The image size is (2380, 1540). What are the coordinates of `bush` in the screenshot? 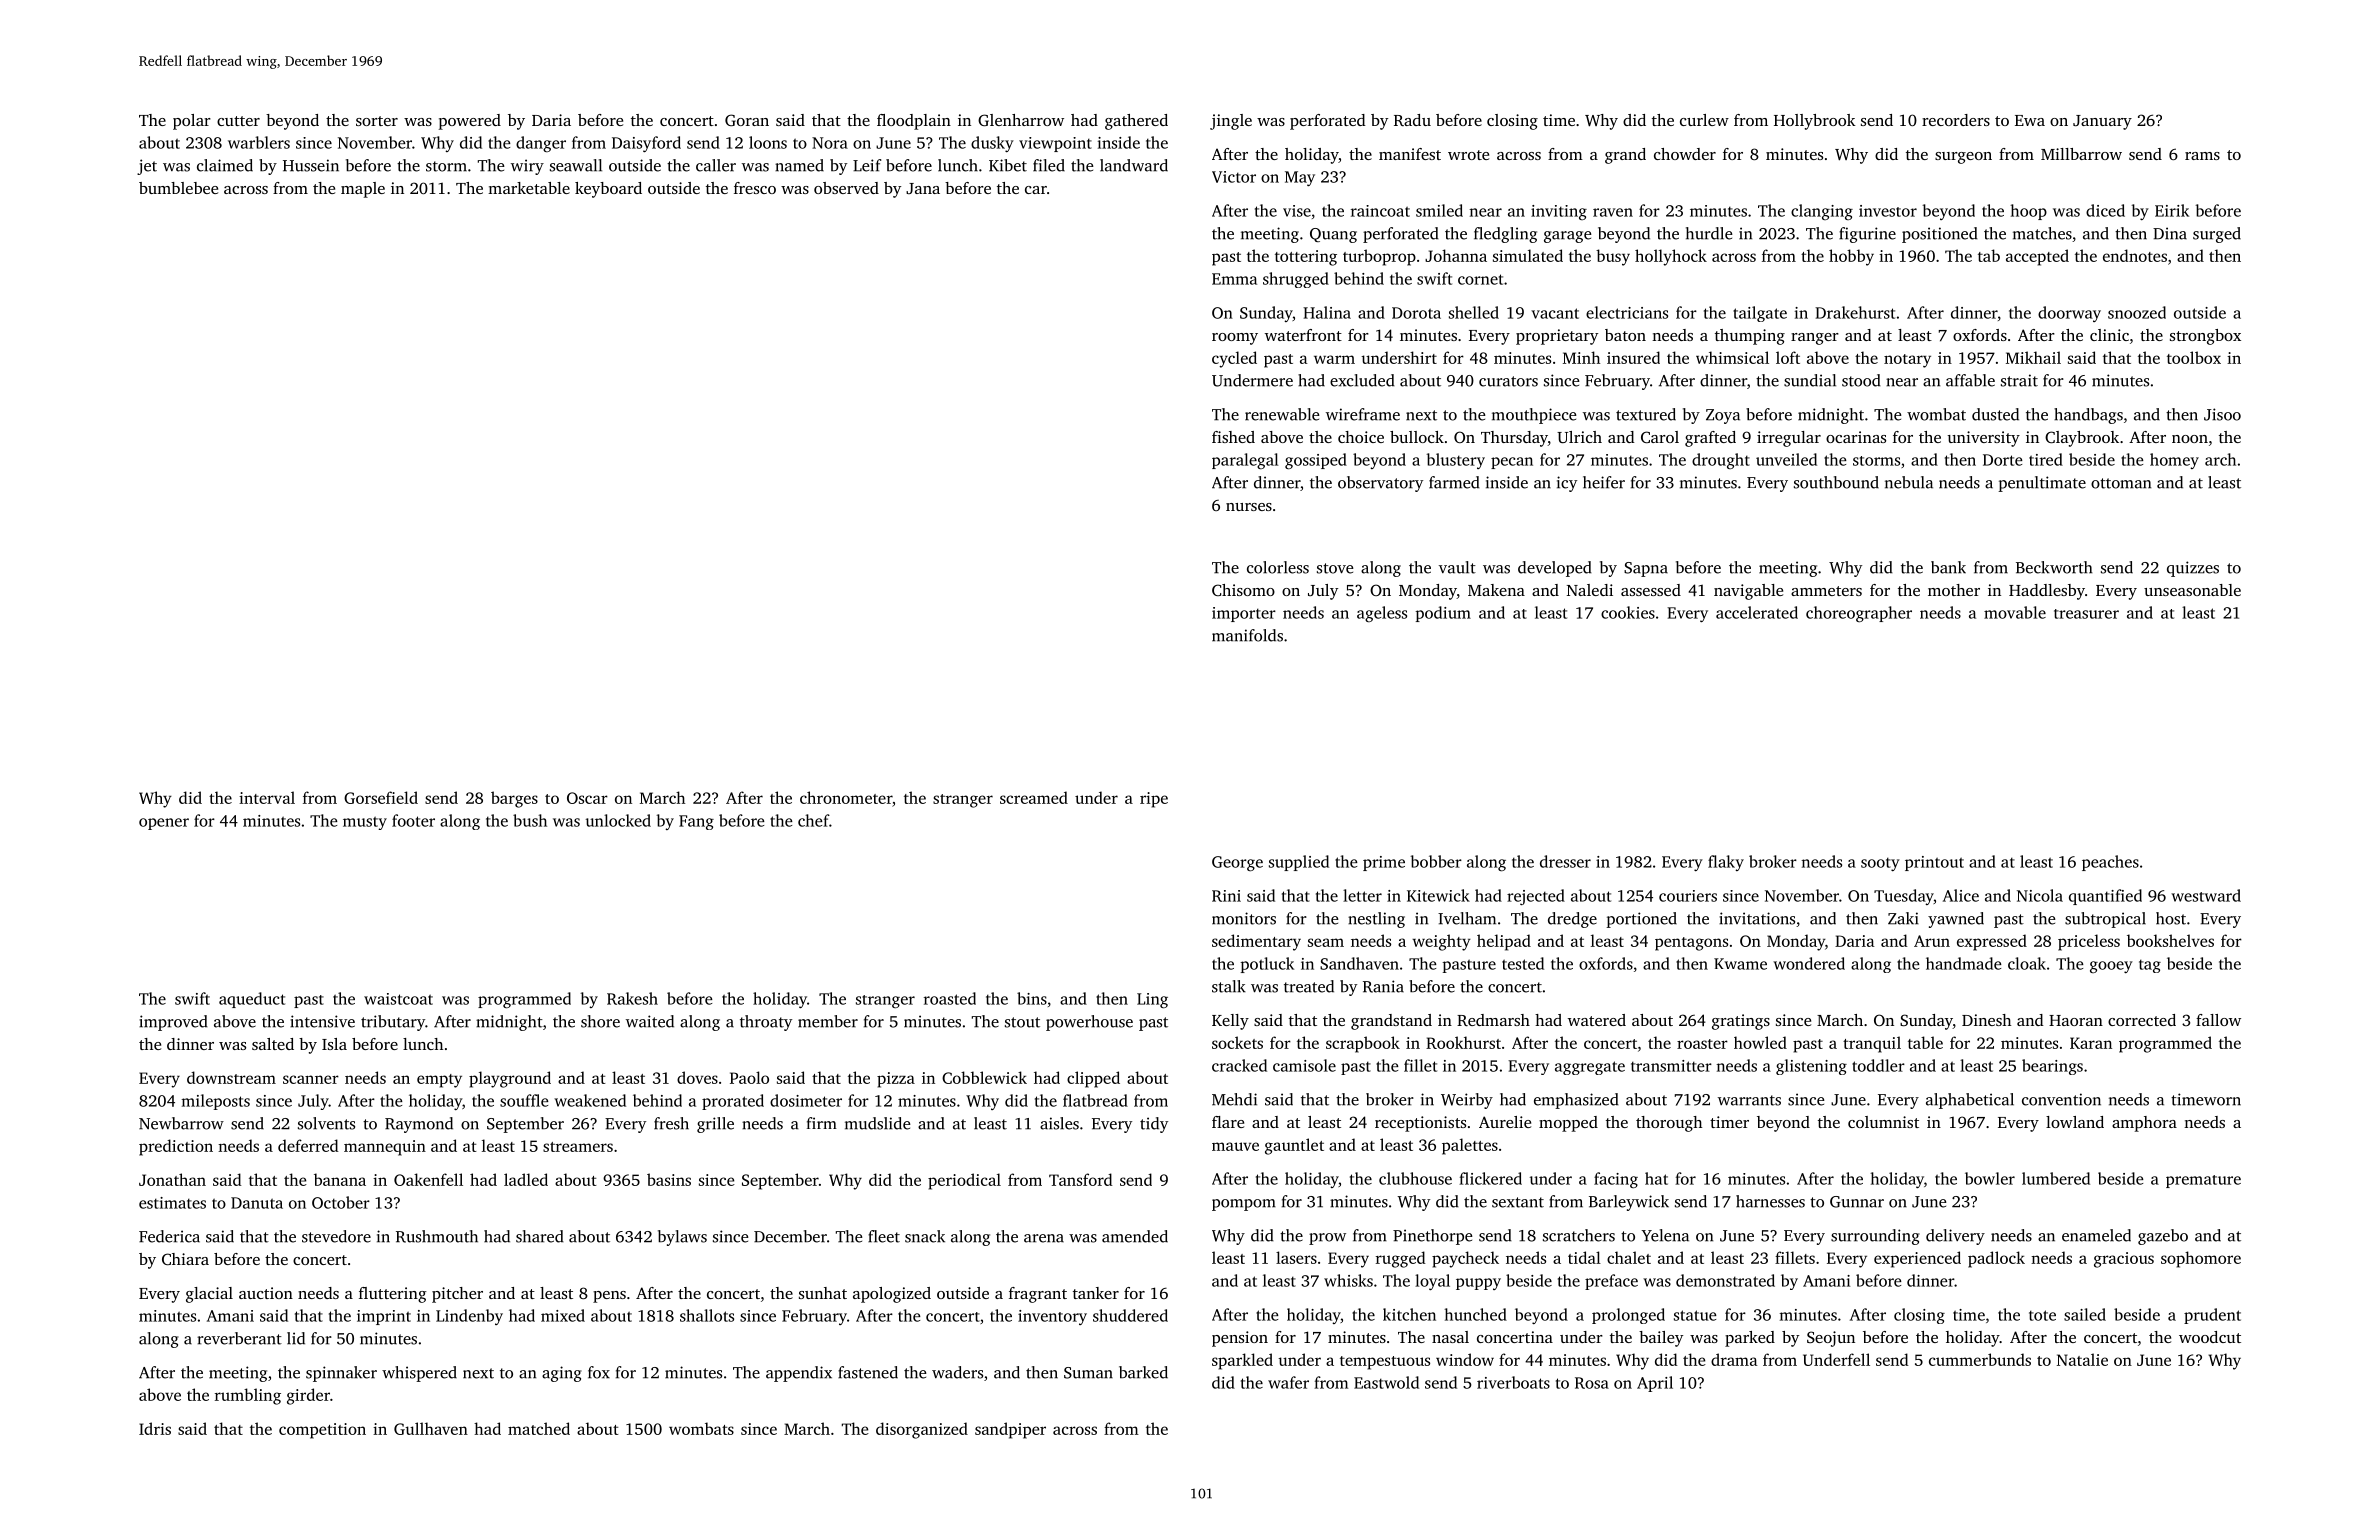 It's located at (530, 820).
